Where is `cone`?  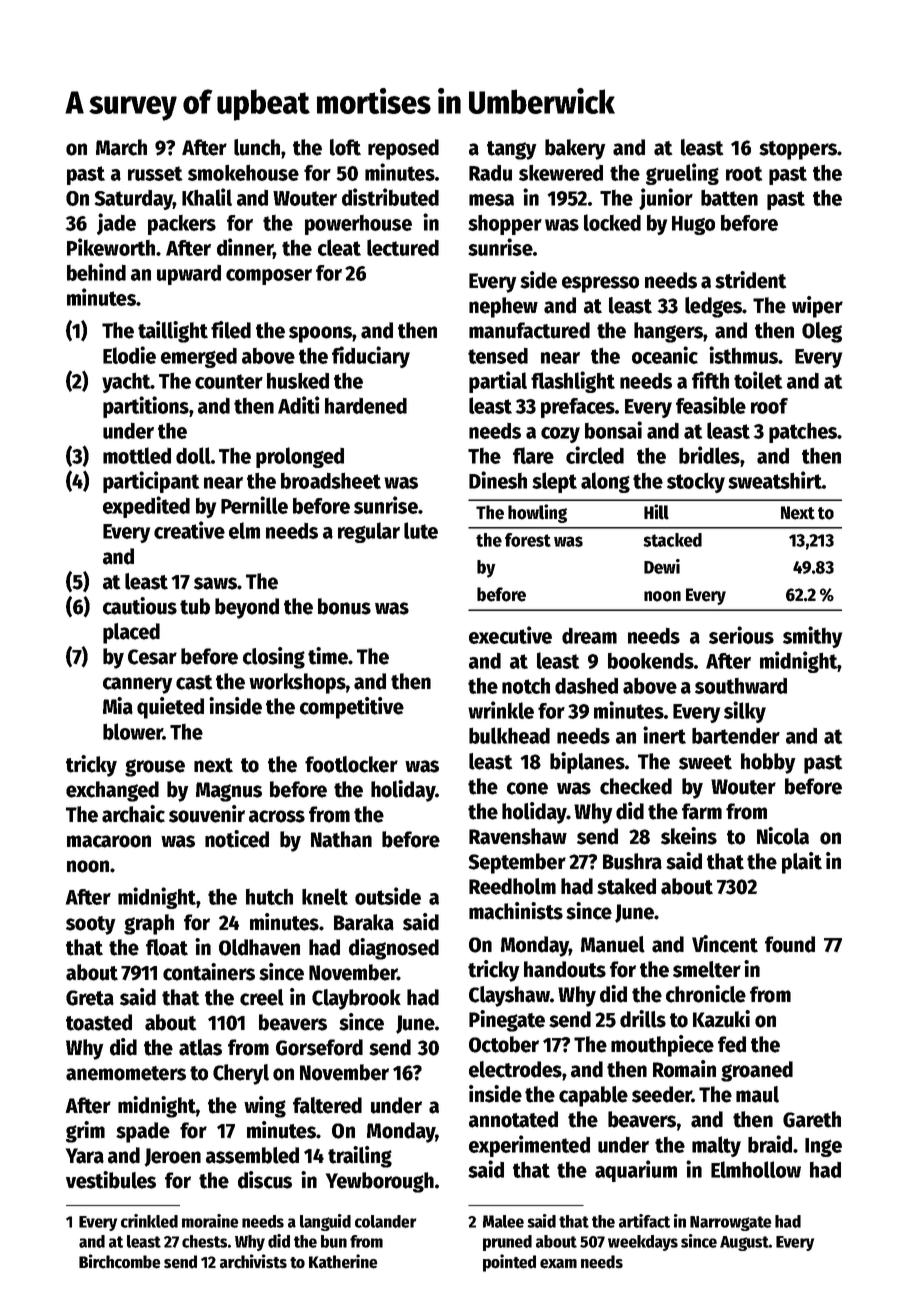 cone is located at coordinates (527, 788).
